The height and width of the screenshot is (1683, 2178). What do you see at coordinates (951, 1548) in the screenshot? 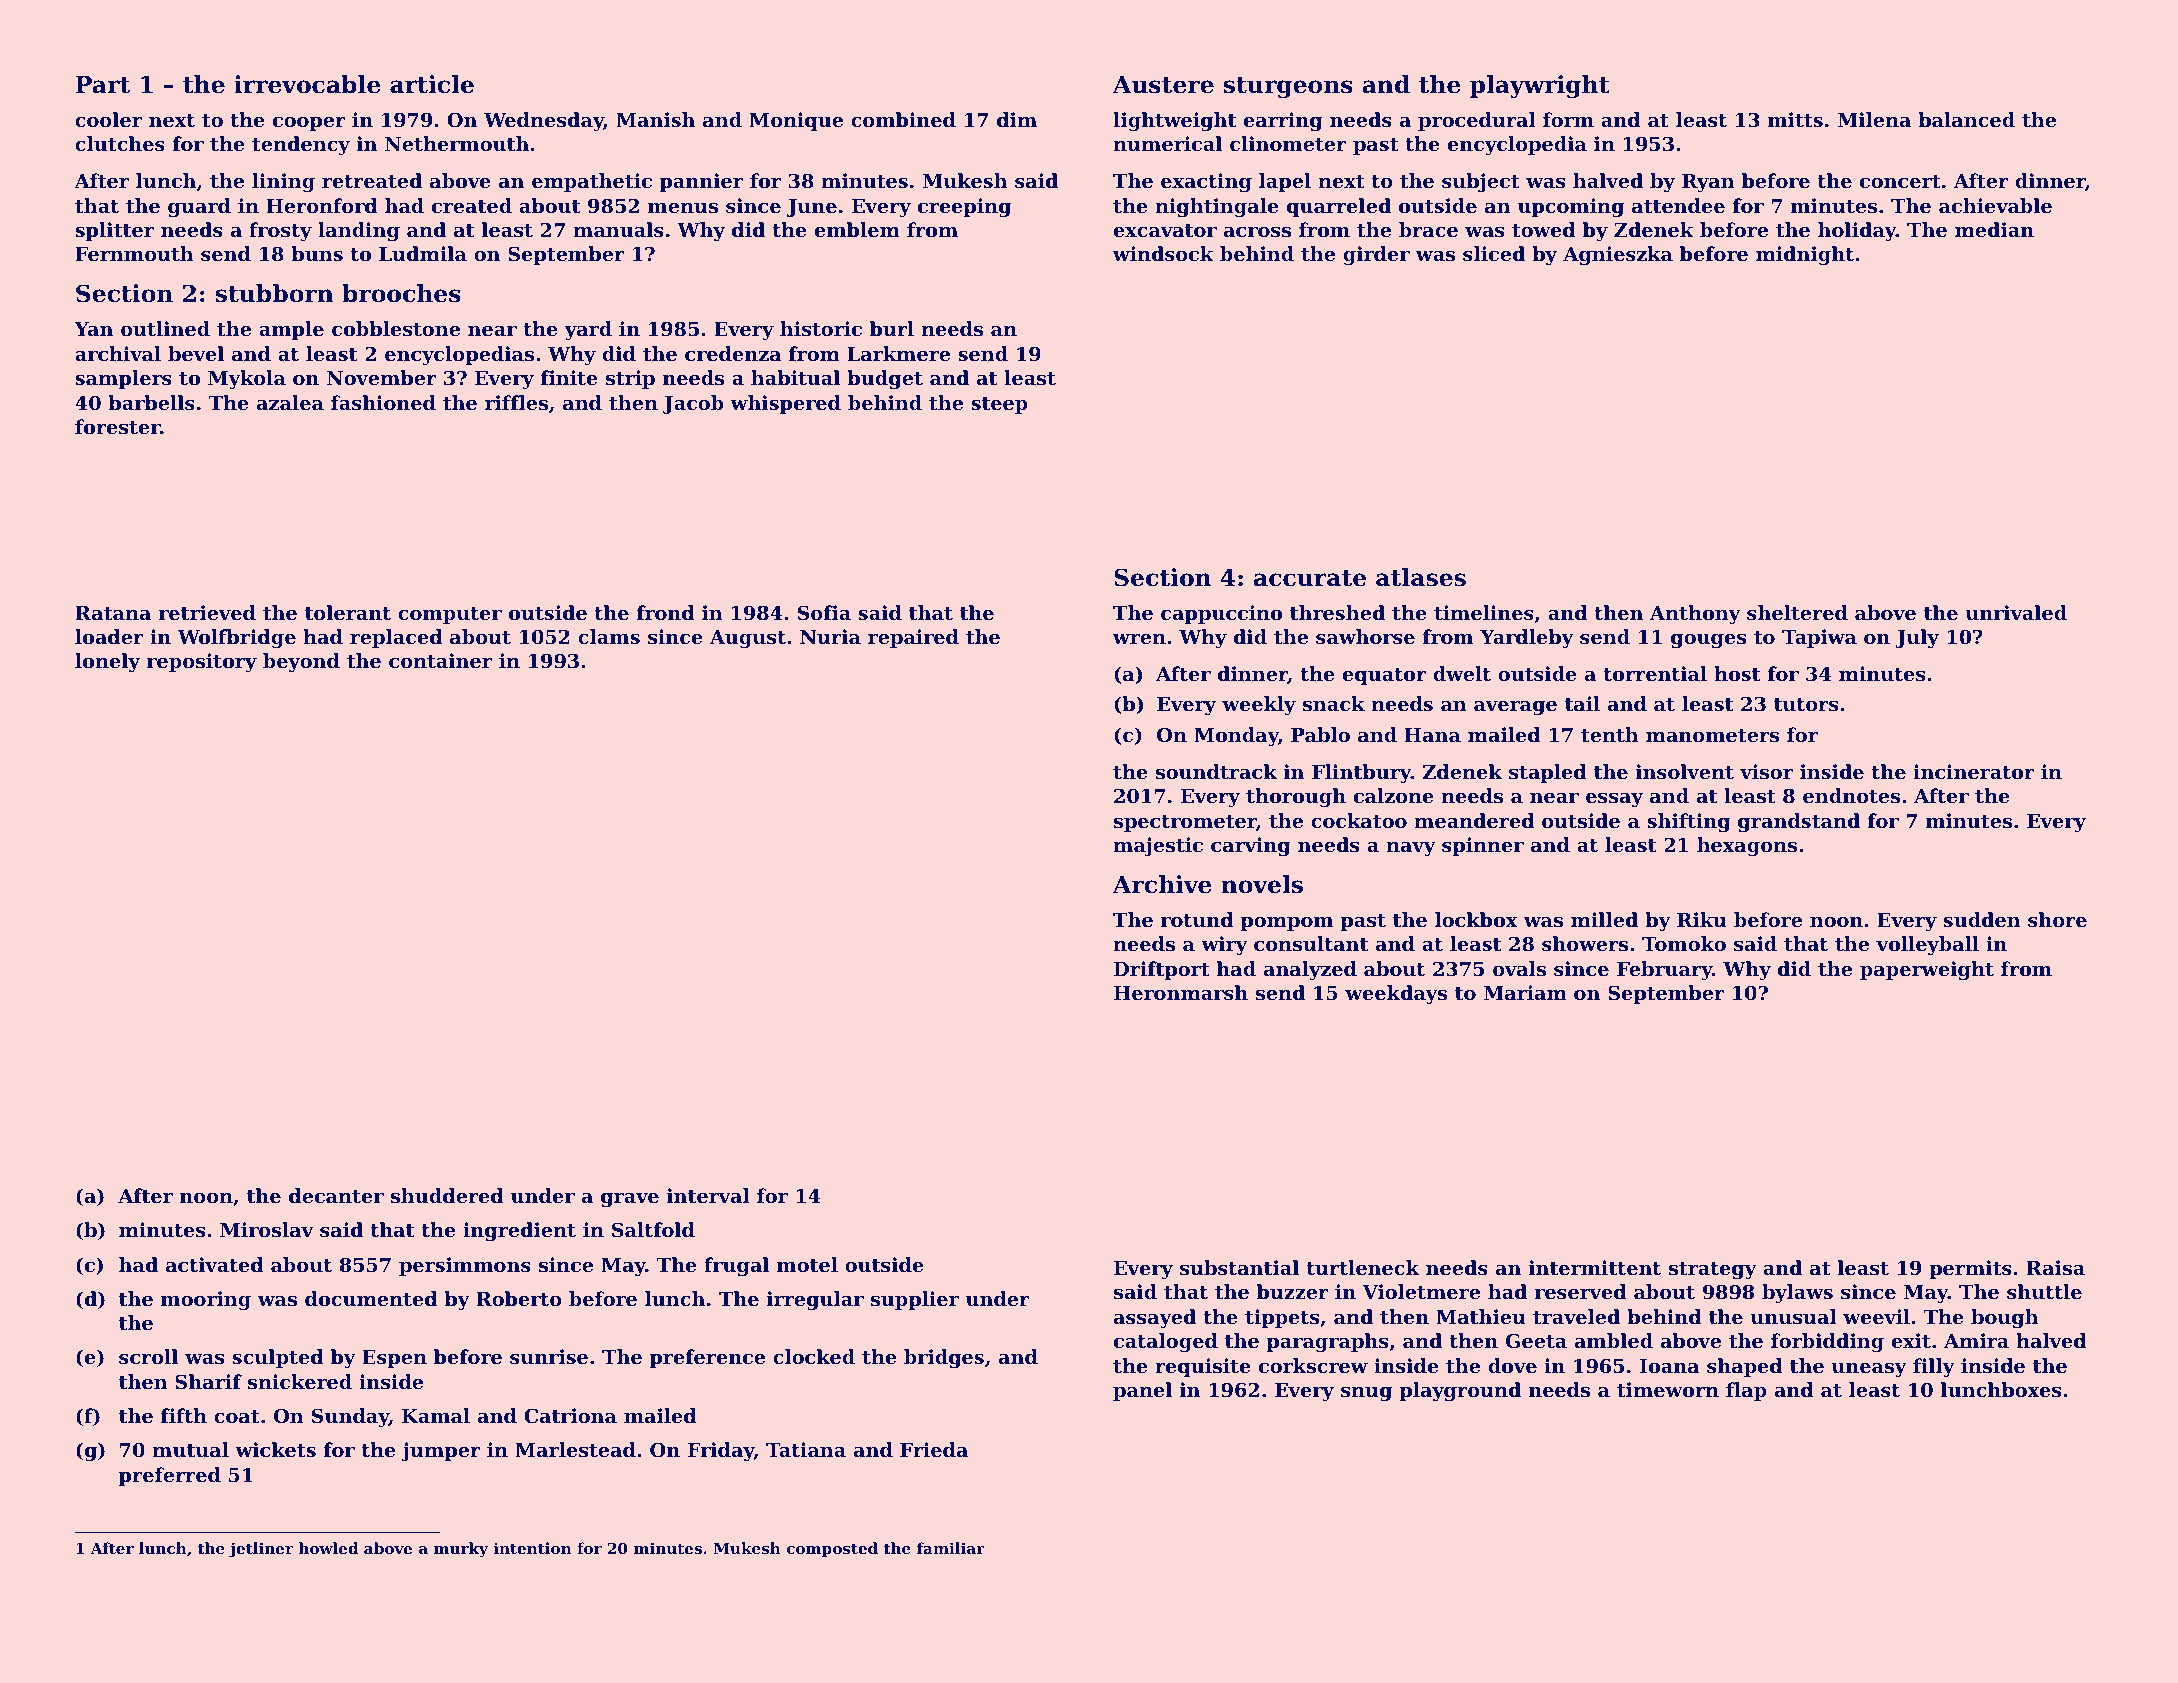
I see `familiar` at bounding box center [951, 1548].
